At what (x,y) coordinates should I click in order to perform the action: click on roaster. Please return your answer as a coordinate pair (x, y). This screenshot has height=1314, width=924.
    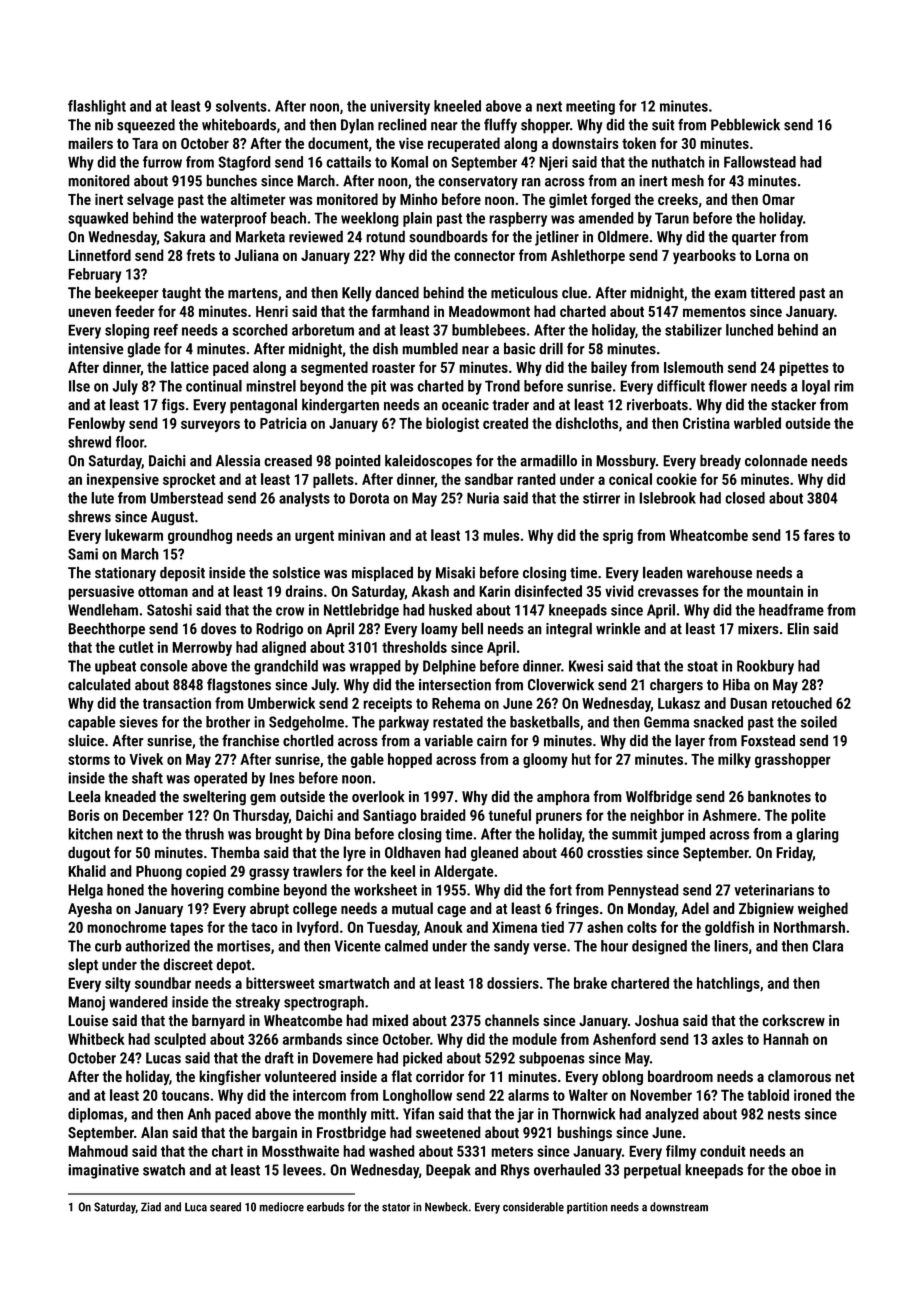
    Looking at the image, I should click on (393, 367).
